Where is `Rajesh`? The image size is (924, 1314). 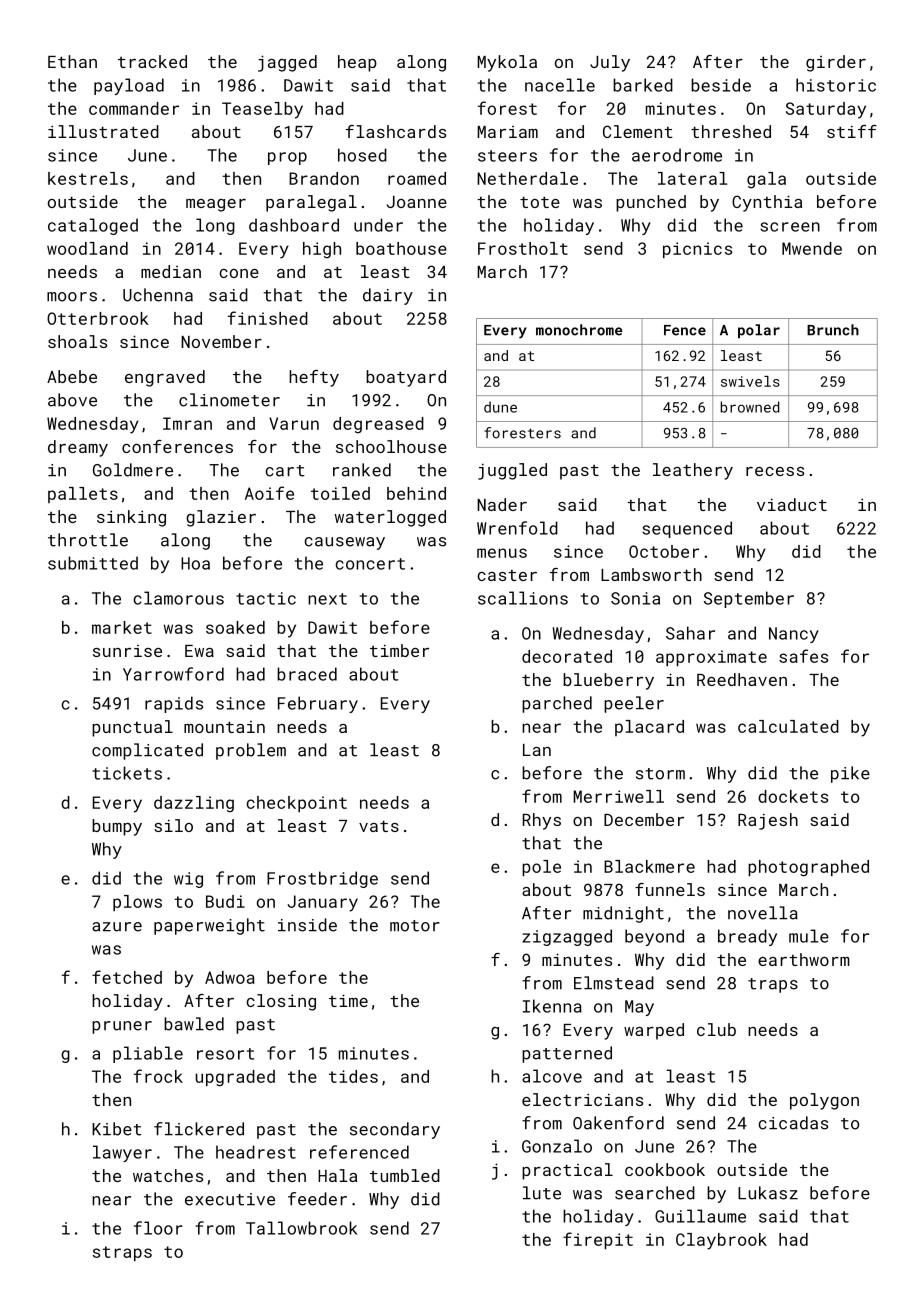 Rajesh is located at coordinates (768, 821).
